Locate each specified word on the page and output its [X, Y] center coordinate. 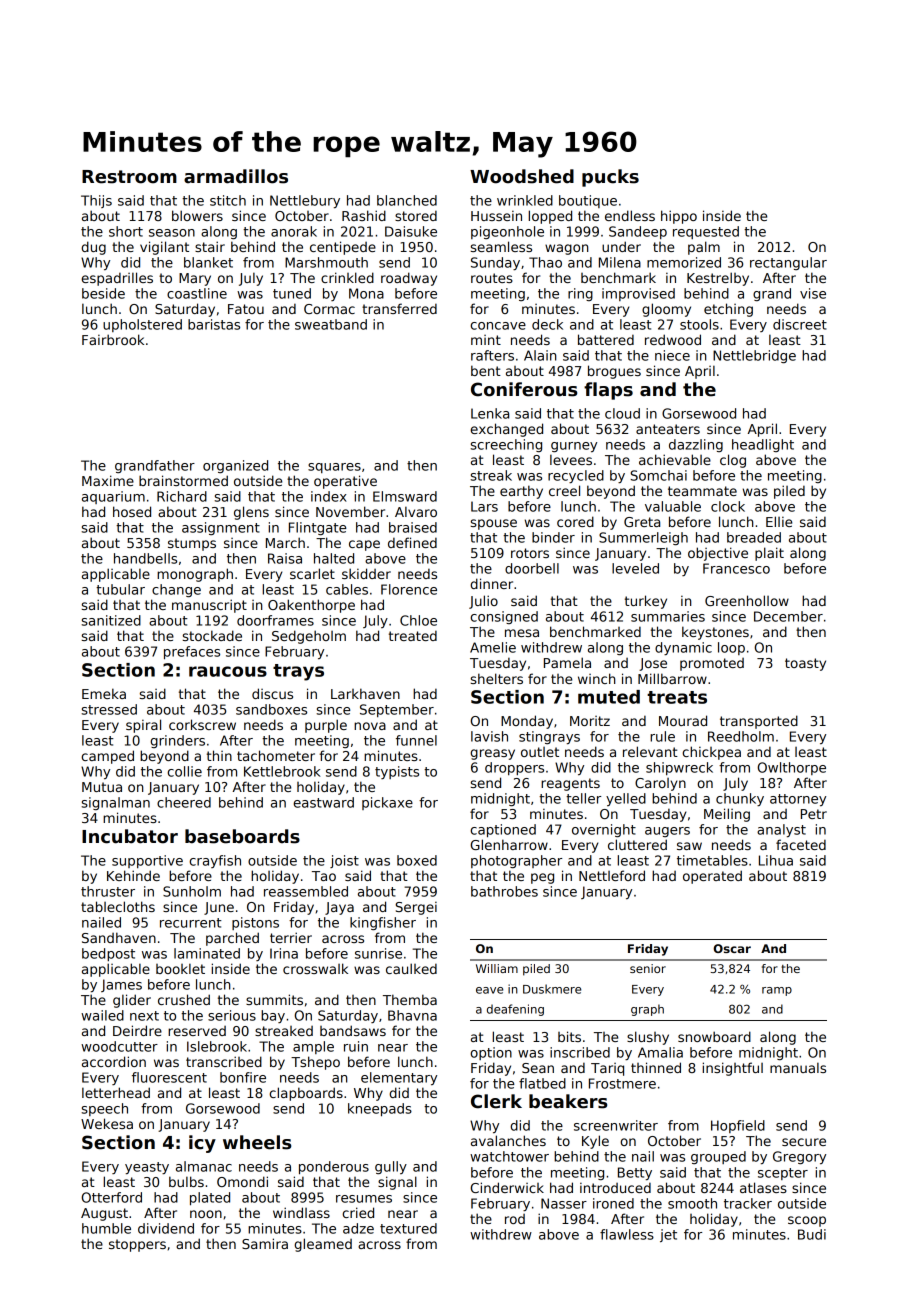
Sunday [495, 263]
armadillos [236, 176]
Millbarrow [672, 678]
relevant [650, 751]
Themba [410, 999]
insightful [733, 1069]
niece [672, 355]
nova [370, 726]
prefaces [192, 652]
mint [486, 340]
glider [132, 1001]
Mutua [102, 787]
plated [210, 1198]
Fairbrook [113, 339]
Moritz [590, 721]
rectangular [788, 263]
